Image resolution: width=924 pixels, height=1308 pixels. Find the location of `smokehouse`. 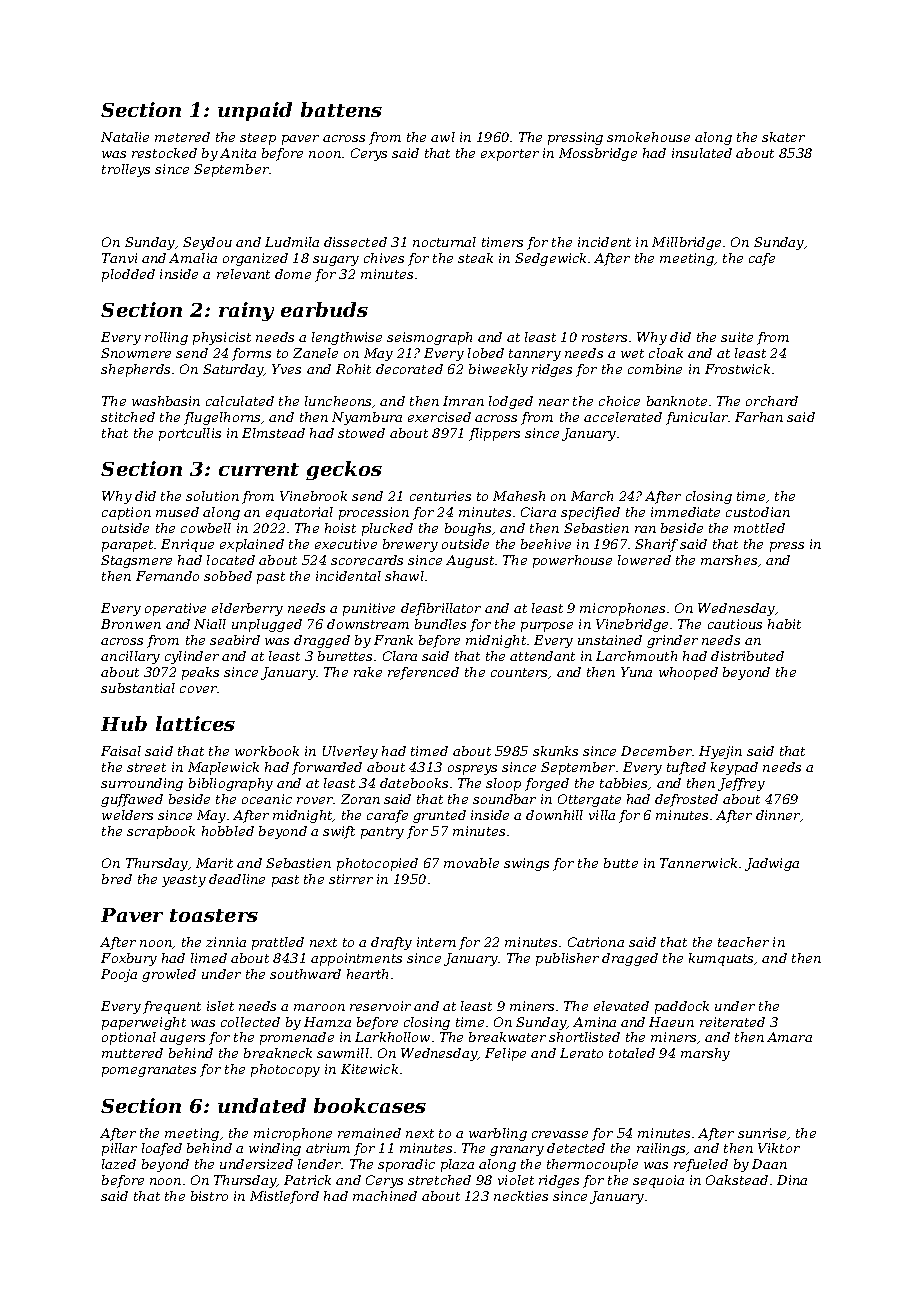

smokehouse is located at coordinates (648, 137).
